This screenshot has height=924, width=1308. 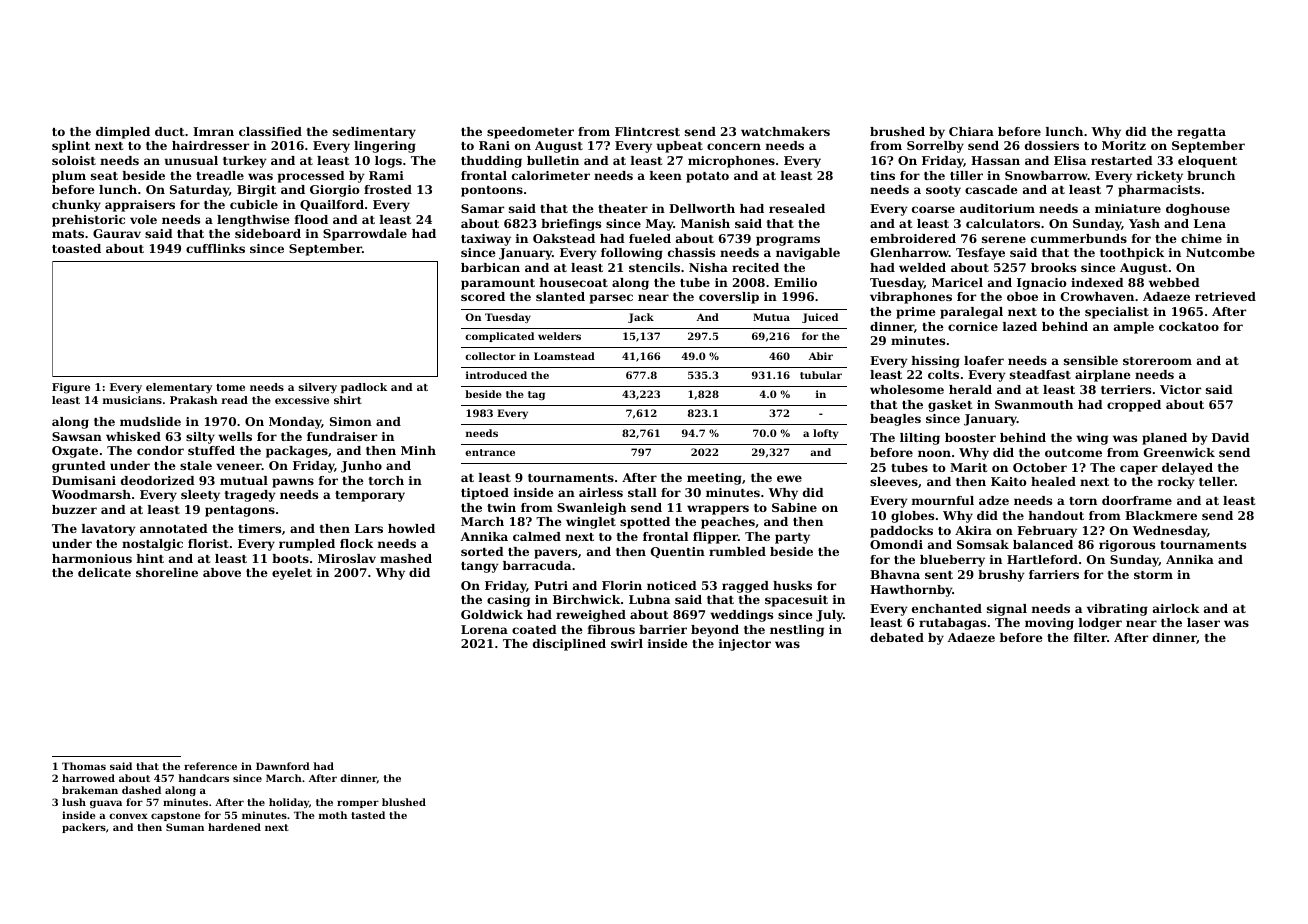 I want to click on dimpled, so click(x=123, y=133).
